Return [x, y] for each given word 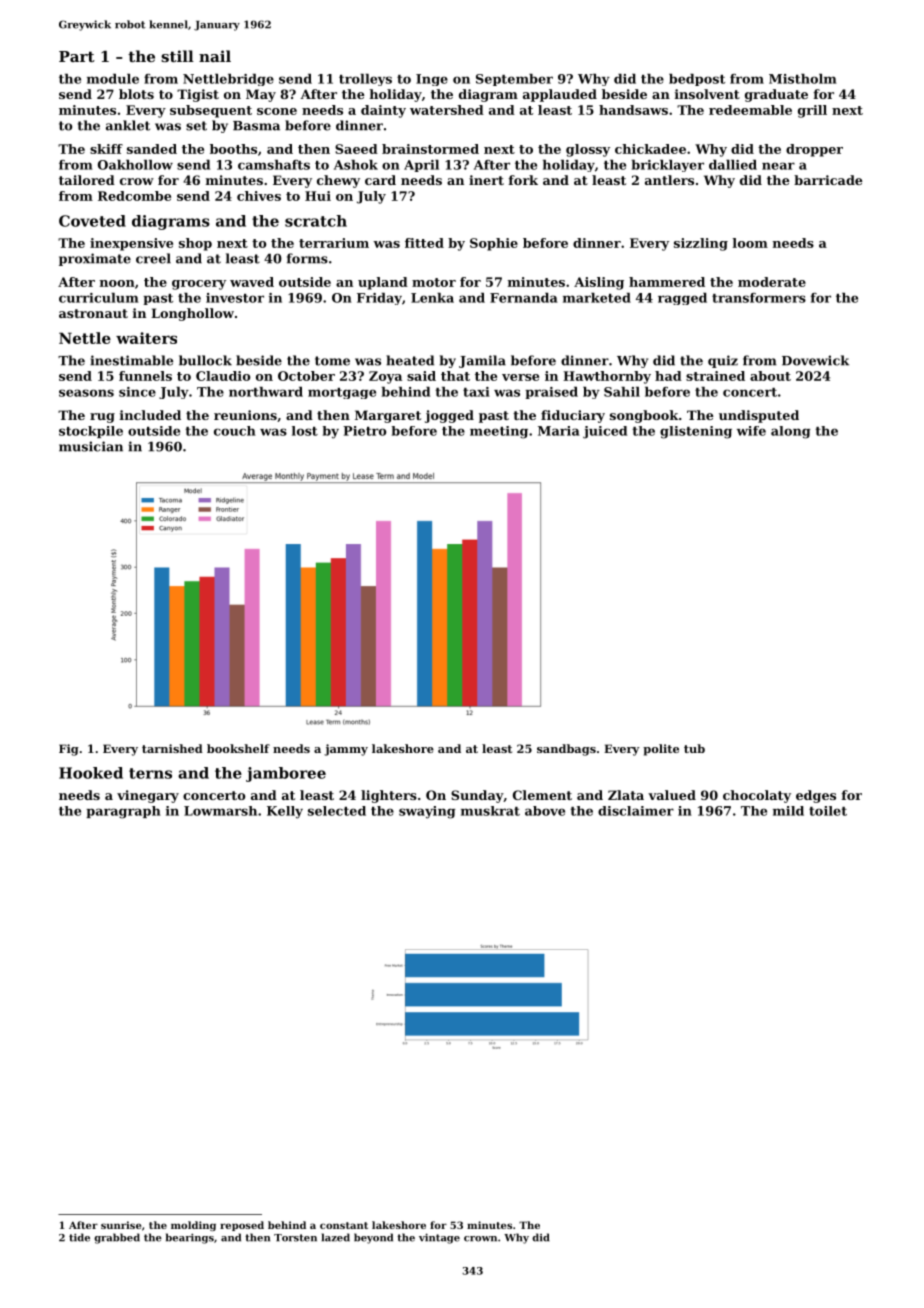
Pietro [364, 431]
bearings [190, 1238]
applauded [560, 95]
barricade [828, 180]
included [150, 415]
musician [91, 446]
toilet [828, 811]
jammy [346, 750]
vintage [439, 1238]
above [545, 811]
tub [694, 748]
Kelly [285, 812]
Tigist [198, 95]
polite [661, 750]
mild [788, 811]
